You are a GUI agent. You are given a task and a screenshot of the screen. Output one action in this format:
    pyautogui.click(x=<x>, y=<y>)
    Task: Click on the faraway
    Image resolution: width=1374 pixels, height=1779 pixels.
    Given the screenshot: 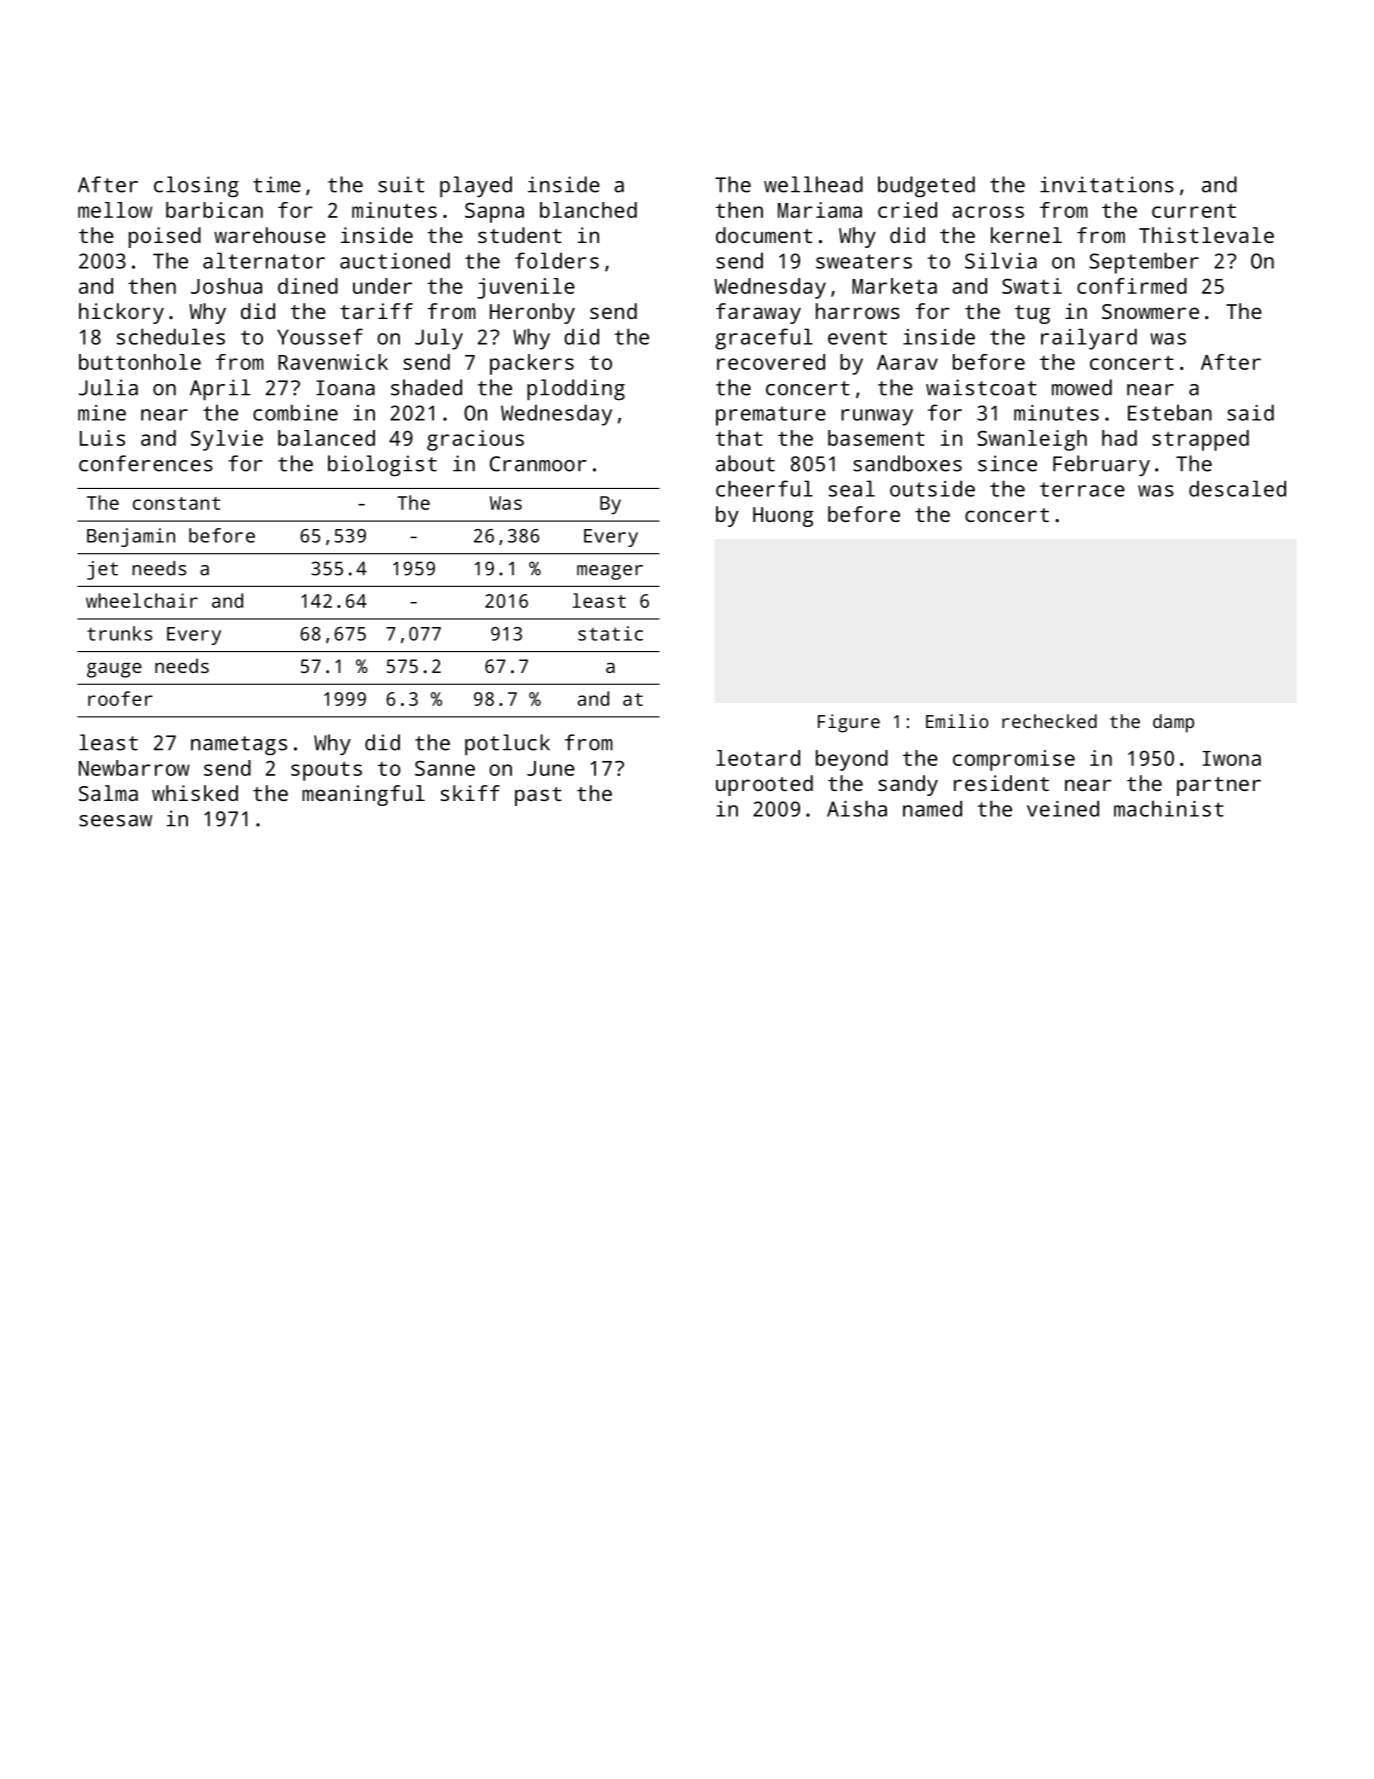 What is the action you would take?
    pyautogui.click(x=758, y=313)
